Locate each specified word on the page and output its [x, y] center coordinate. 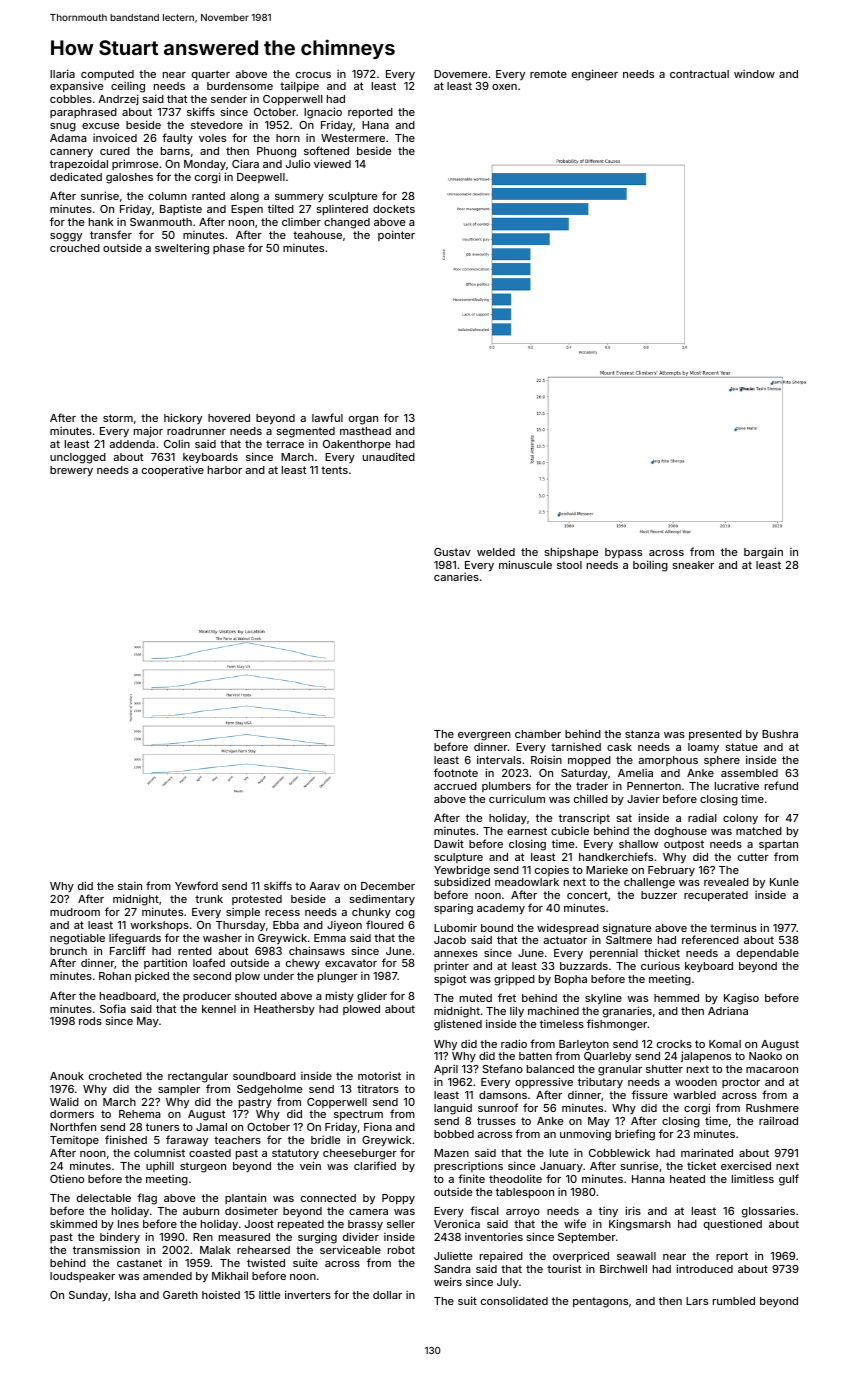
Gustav [452, 552]
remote [548, 74]
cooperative [173, 471]
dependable [768, 954]
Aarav [324, 886]
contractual [699, 74]
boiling [650, 566]
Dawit [449, 843]
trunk [209, 899]
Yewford [196, 885]
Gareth [180, 1295]
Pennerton [654, 786]
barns [175, 151]
